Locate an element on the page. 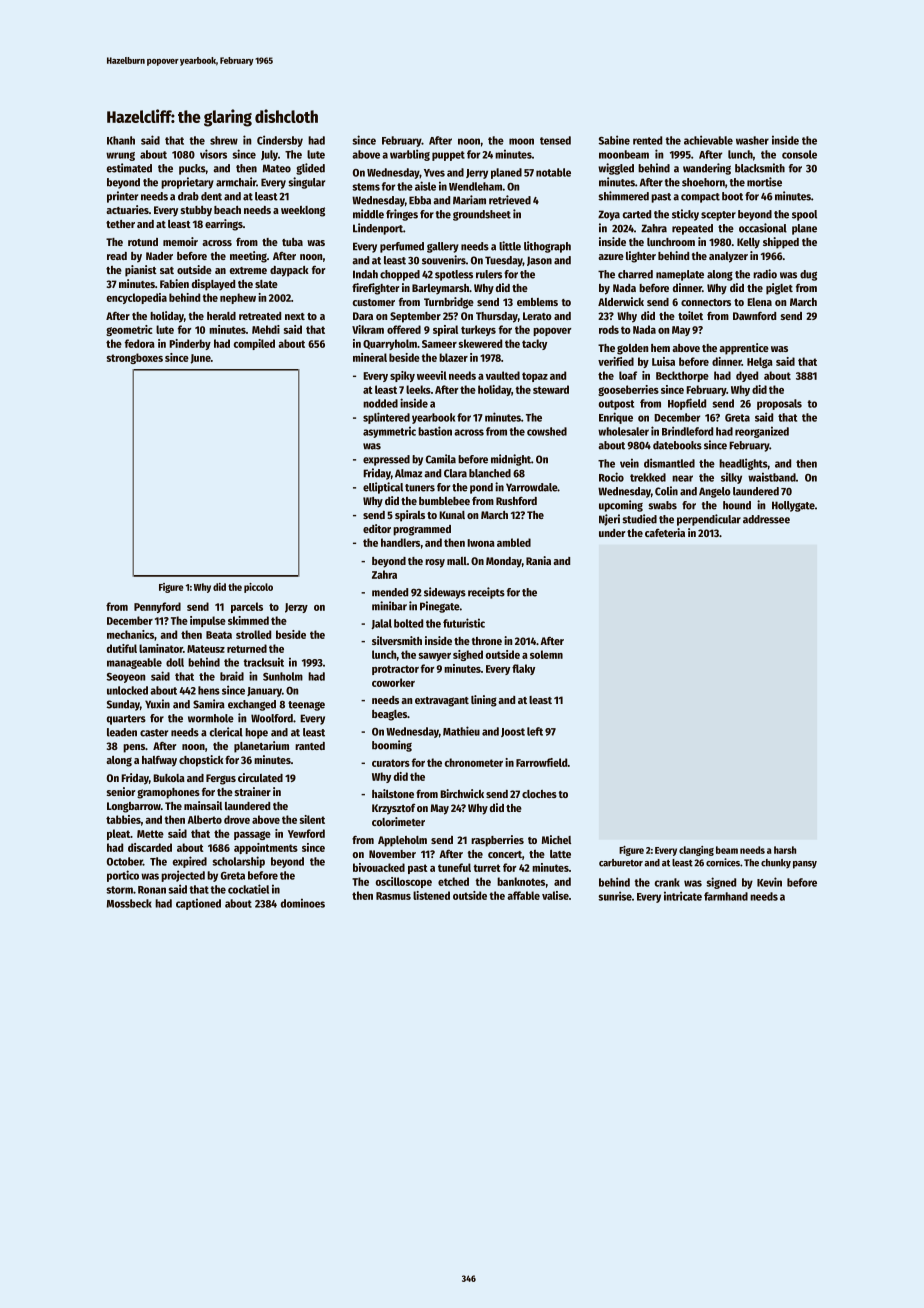 The image size is (924, 1308). shrew is located at coordinates (224, 140).
